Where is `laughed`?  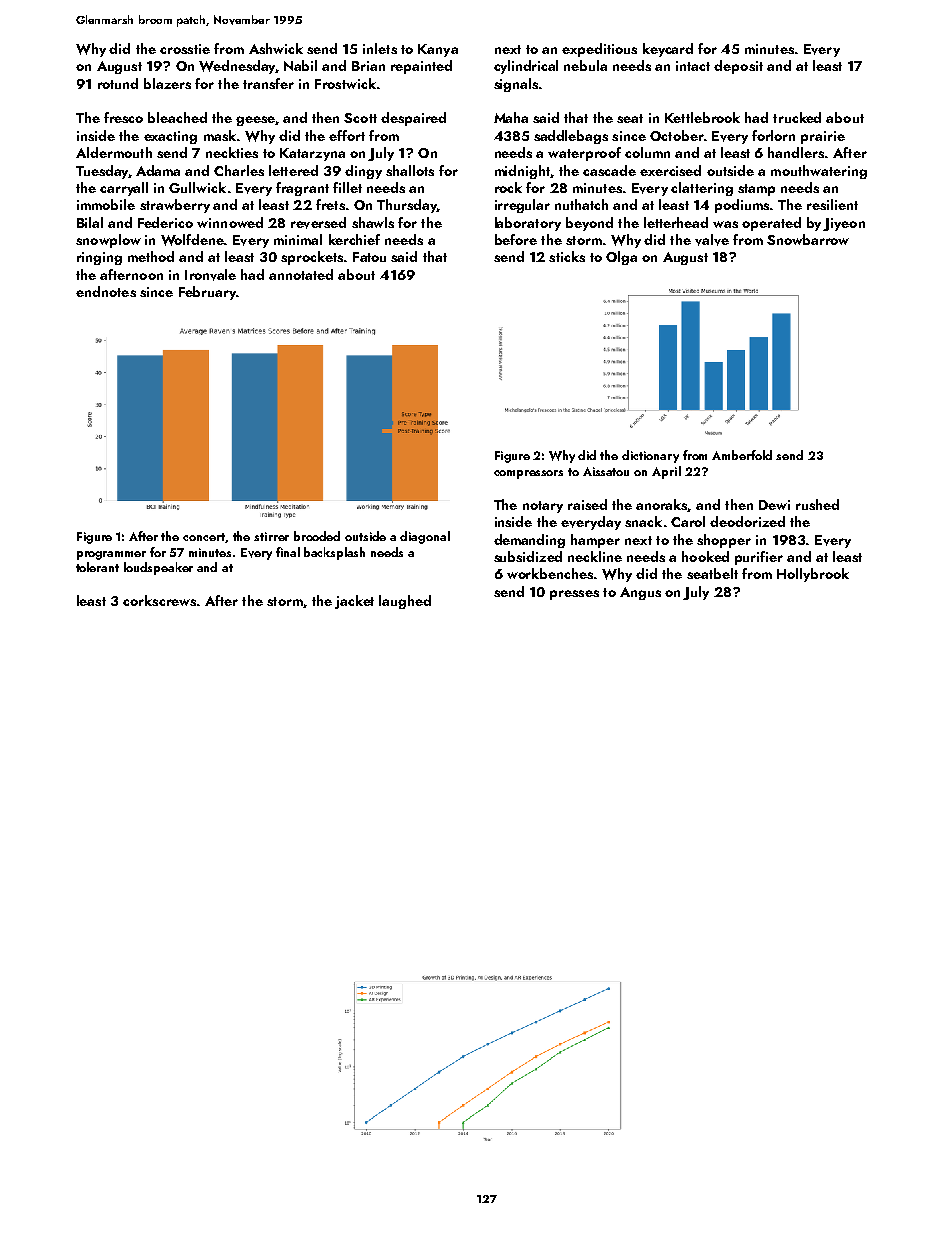 laughed is located at coordinates (405, 602).
